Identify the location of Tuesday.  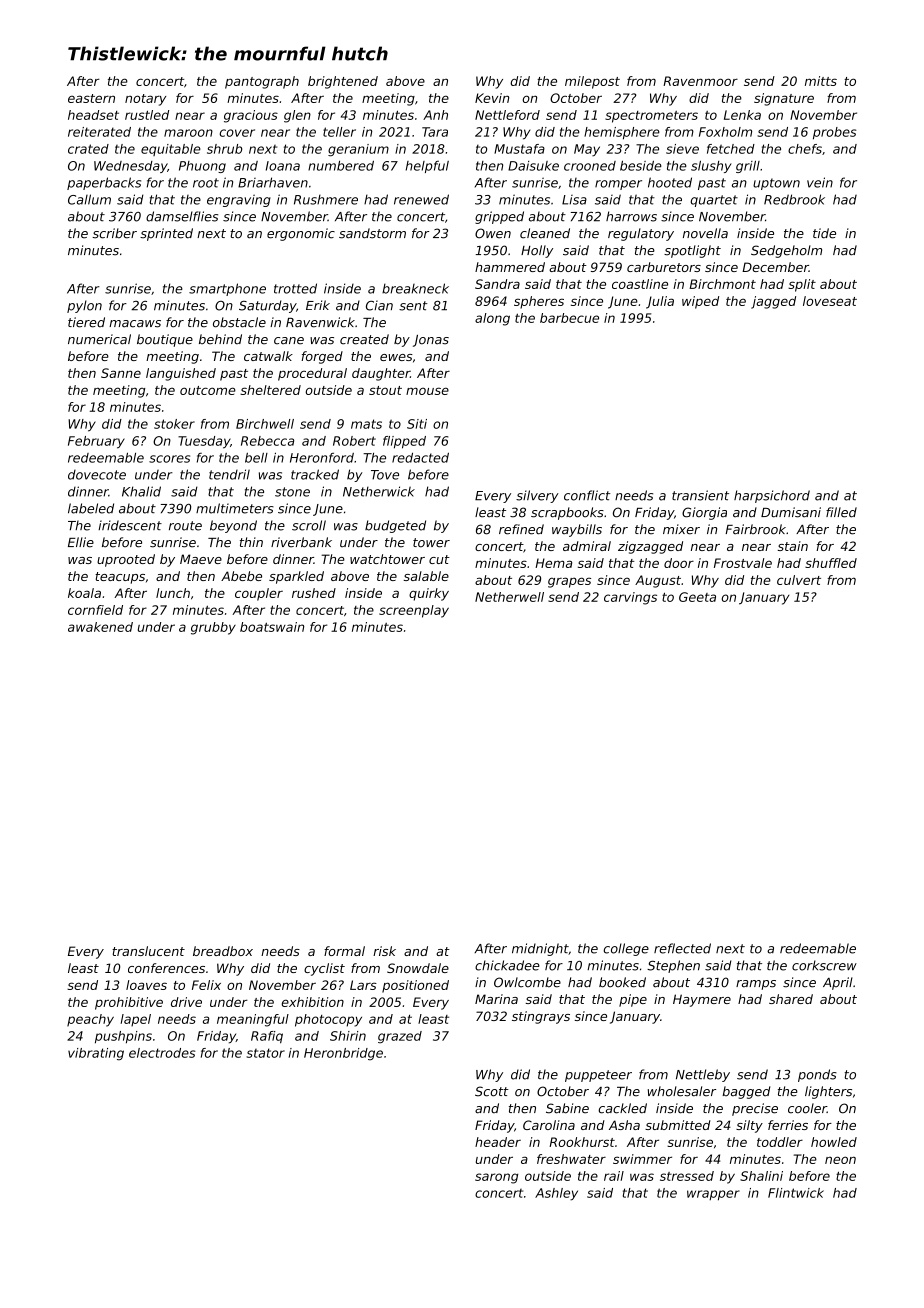
(204, 442).
